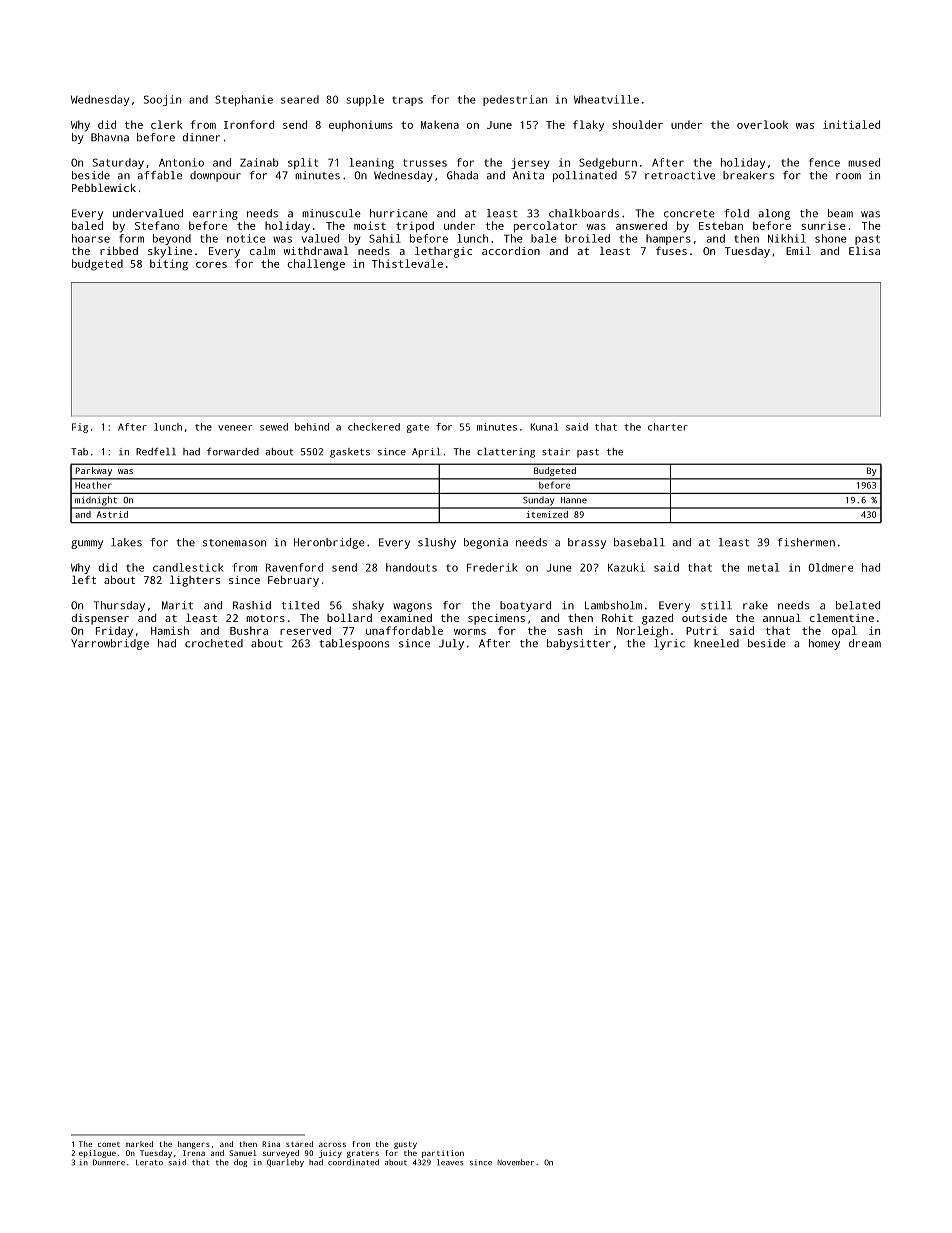 The width and height of the screenshot is (952, 1233). What do you see at coordinates (824, 644) in the screenshot?
I see `homey` at bounding box center [824, 644].
